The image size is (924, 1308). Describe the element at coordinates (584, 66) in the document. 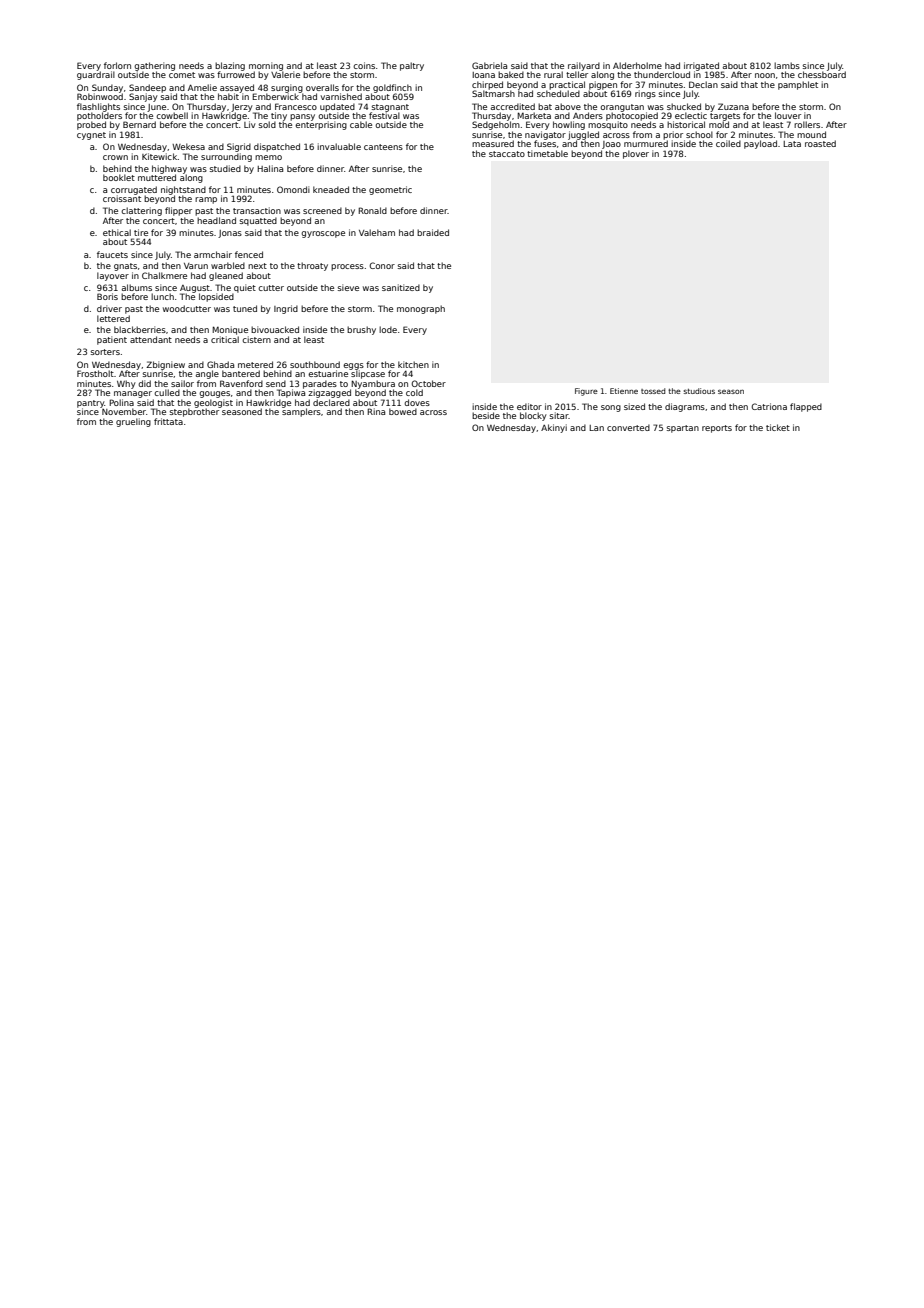

I see `railyard` at that location.
